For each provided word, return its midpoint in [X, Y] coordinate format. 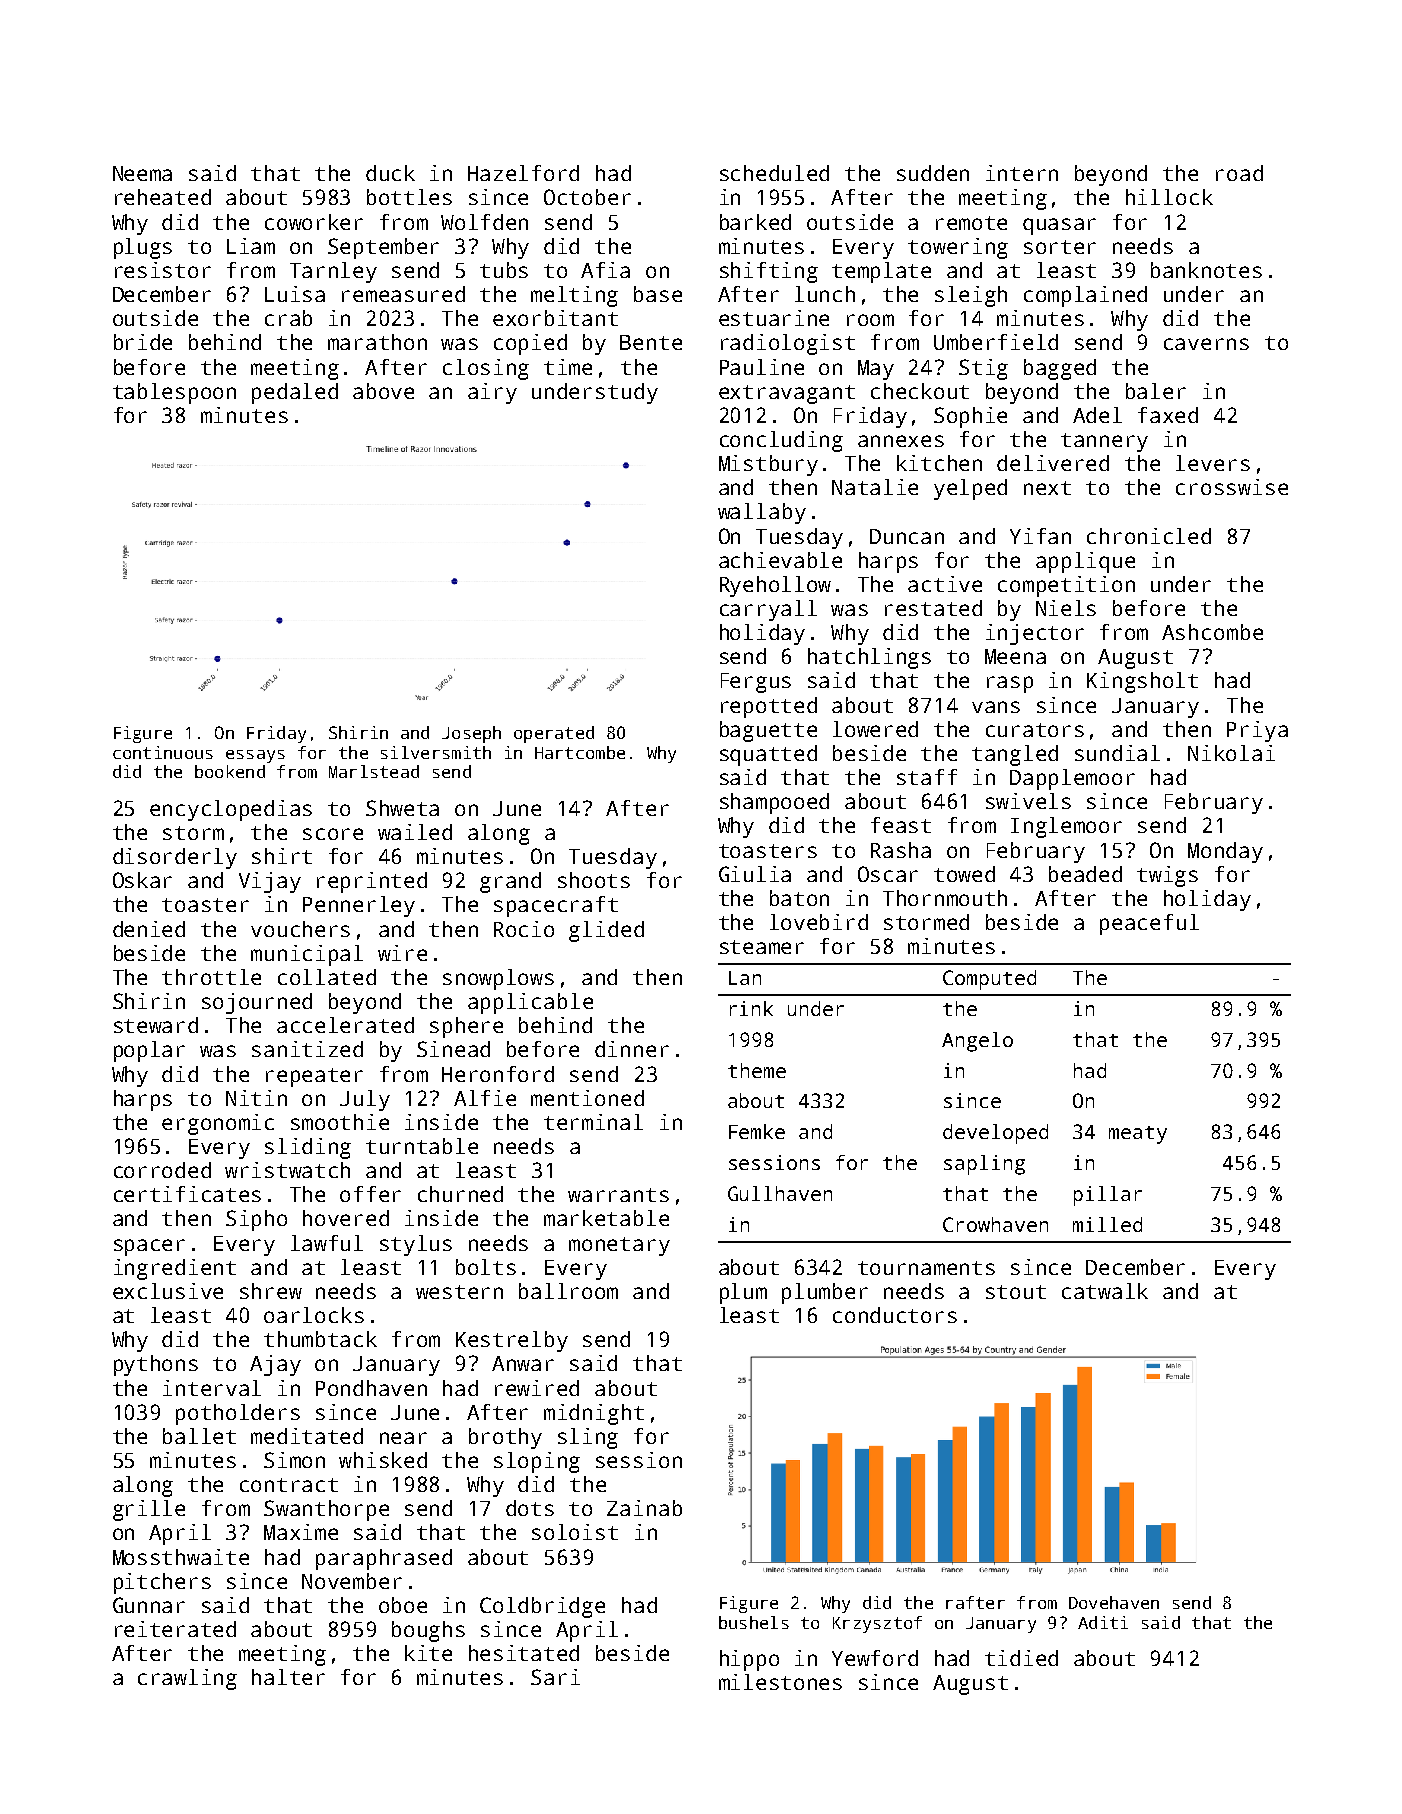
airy [492, 393]
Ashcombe [1212, 632]
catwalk [1105, 1291]
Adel [1097, 415]
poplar [149, 1051]
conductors [895, 1315]
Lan [745, 978]
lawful [327, 1243]
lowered [875, 729]
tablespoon [174, 393]
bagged [1060, 369]
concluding [781, 441]
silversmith [436, 752]
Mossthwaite [181, 1557]
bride [143, 342]
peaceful [1149, 924]
